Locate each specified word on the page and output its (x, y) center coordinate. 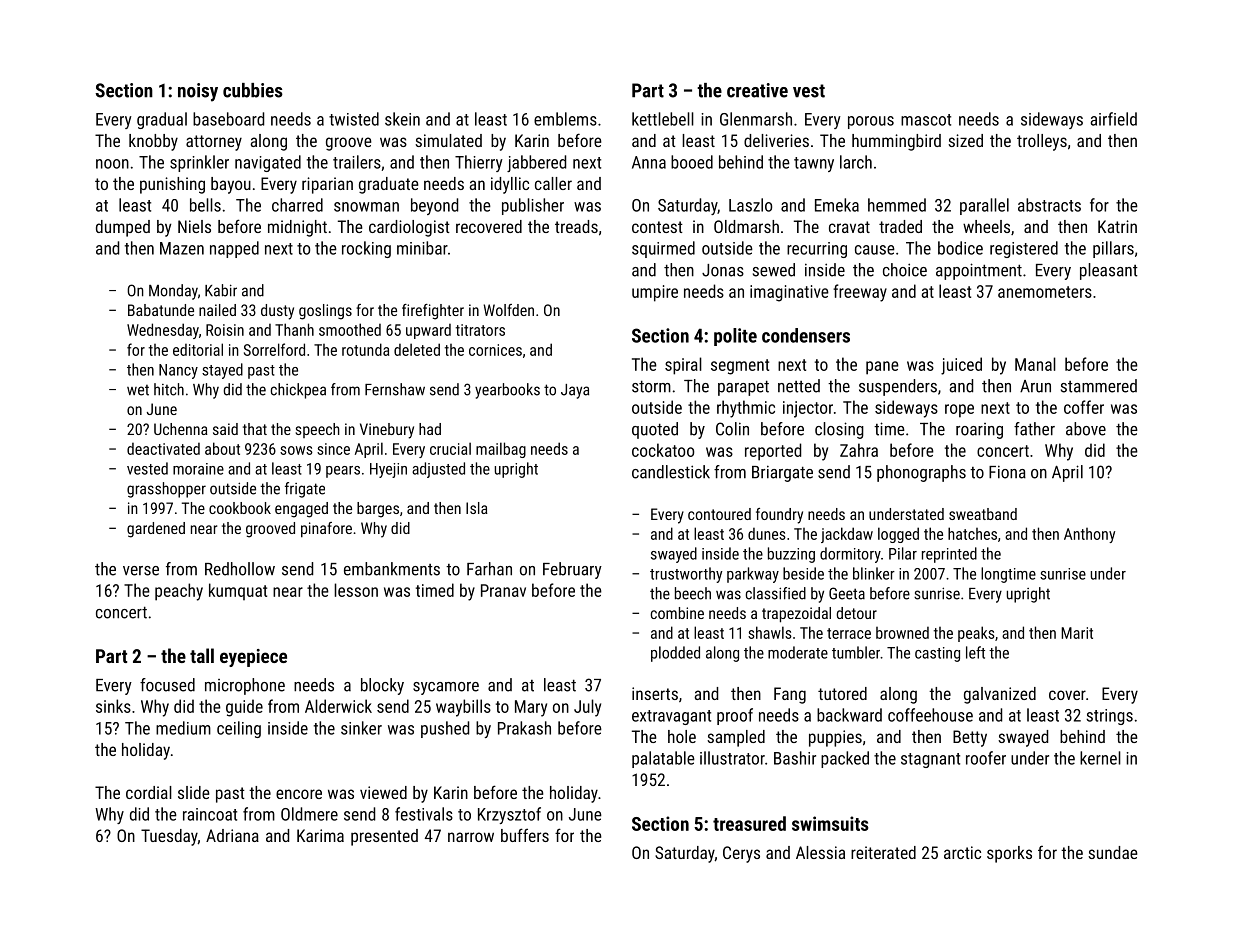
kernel (1100, 758)
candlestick (671, 472)
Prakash (524, 728)
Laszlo (750, 205)
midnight (297, 228)
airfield (1114, 119)
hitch (169, 389)
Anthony (1089, 535)
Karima (320, 835)
